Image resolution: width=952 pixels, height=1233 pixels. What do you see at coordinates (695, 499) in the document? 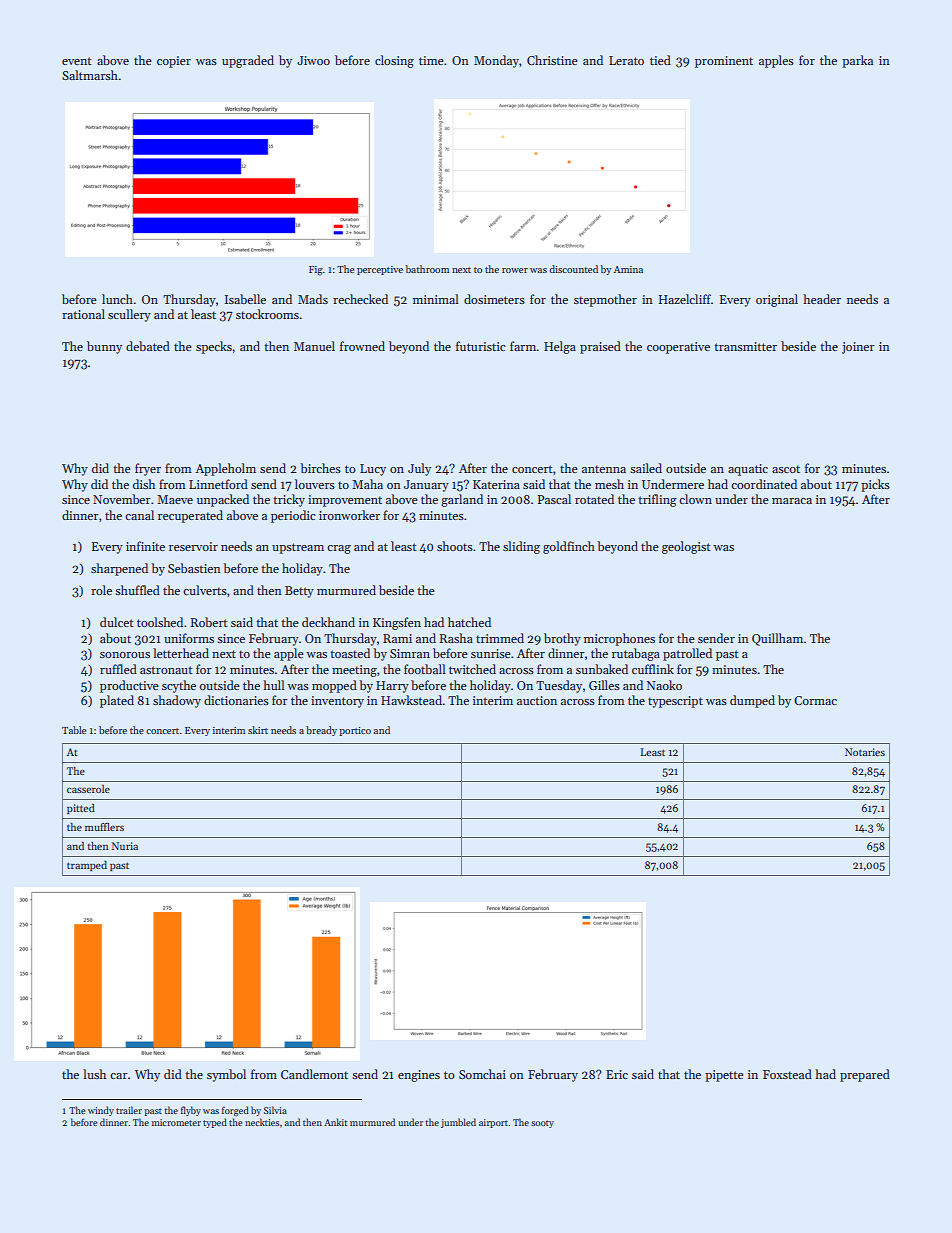
I see `clown` at bounding box center [695, 499].
